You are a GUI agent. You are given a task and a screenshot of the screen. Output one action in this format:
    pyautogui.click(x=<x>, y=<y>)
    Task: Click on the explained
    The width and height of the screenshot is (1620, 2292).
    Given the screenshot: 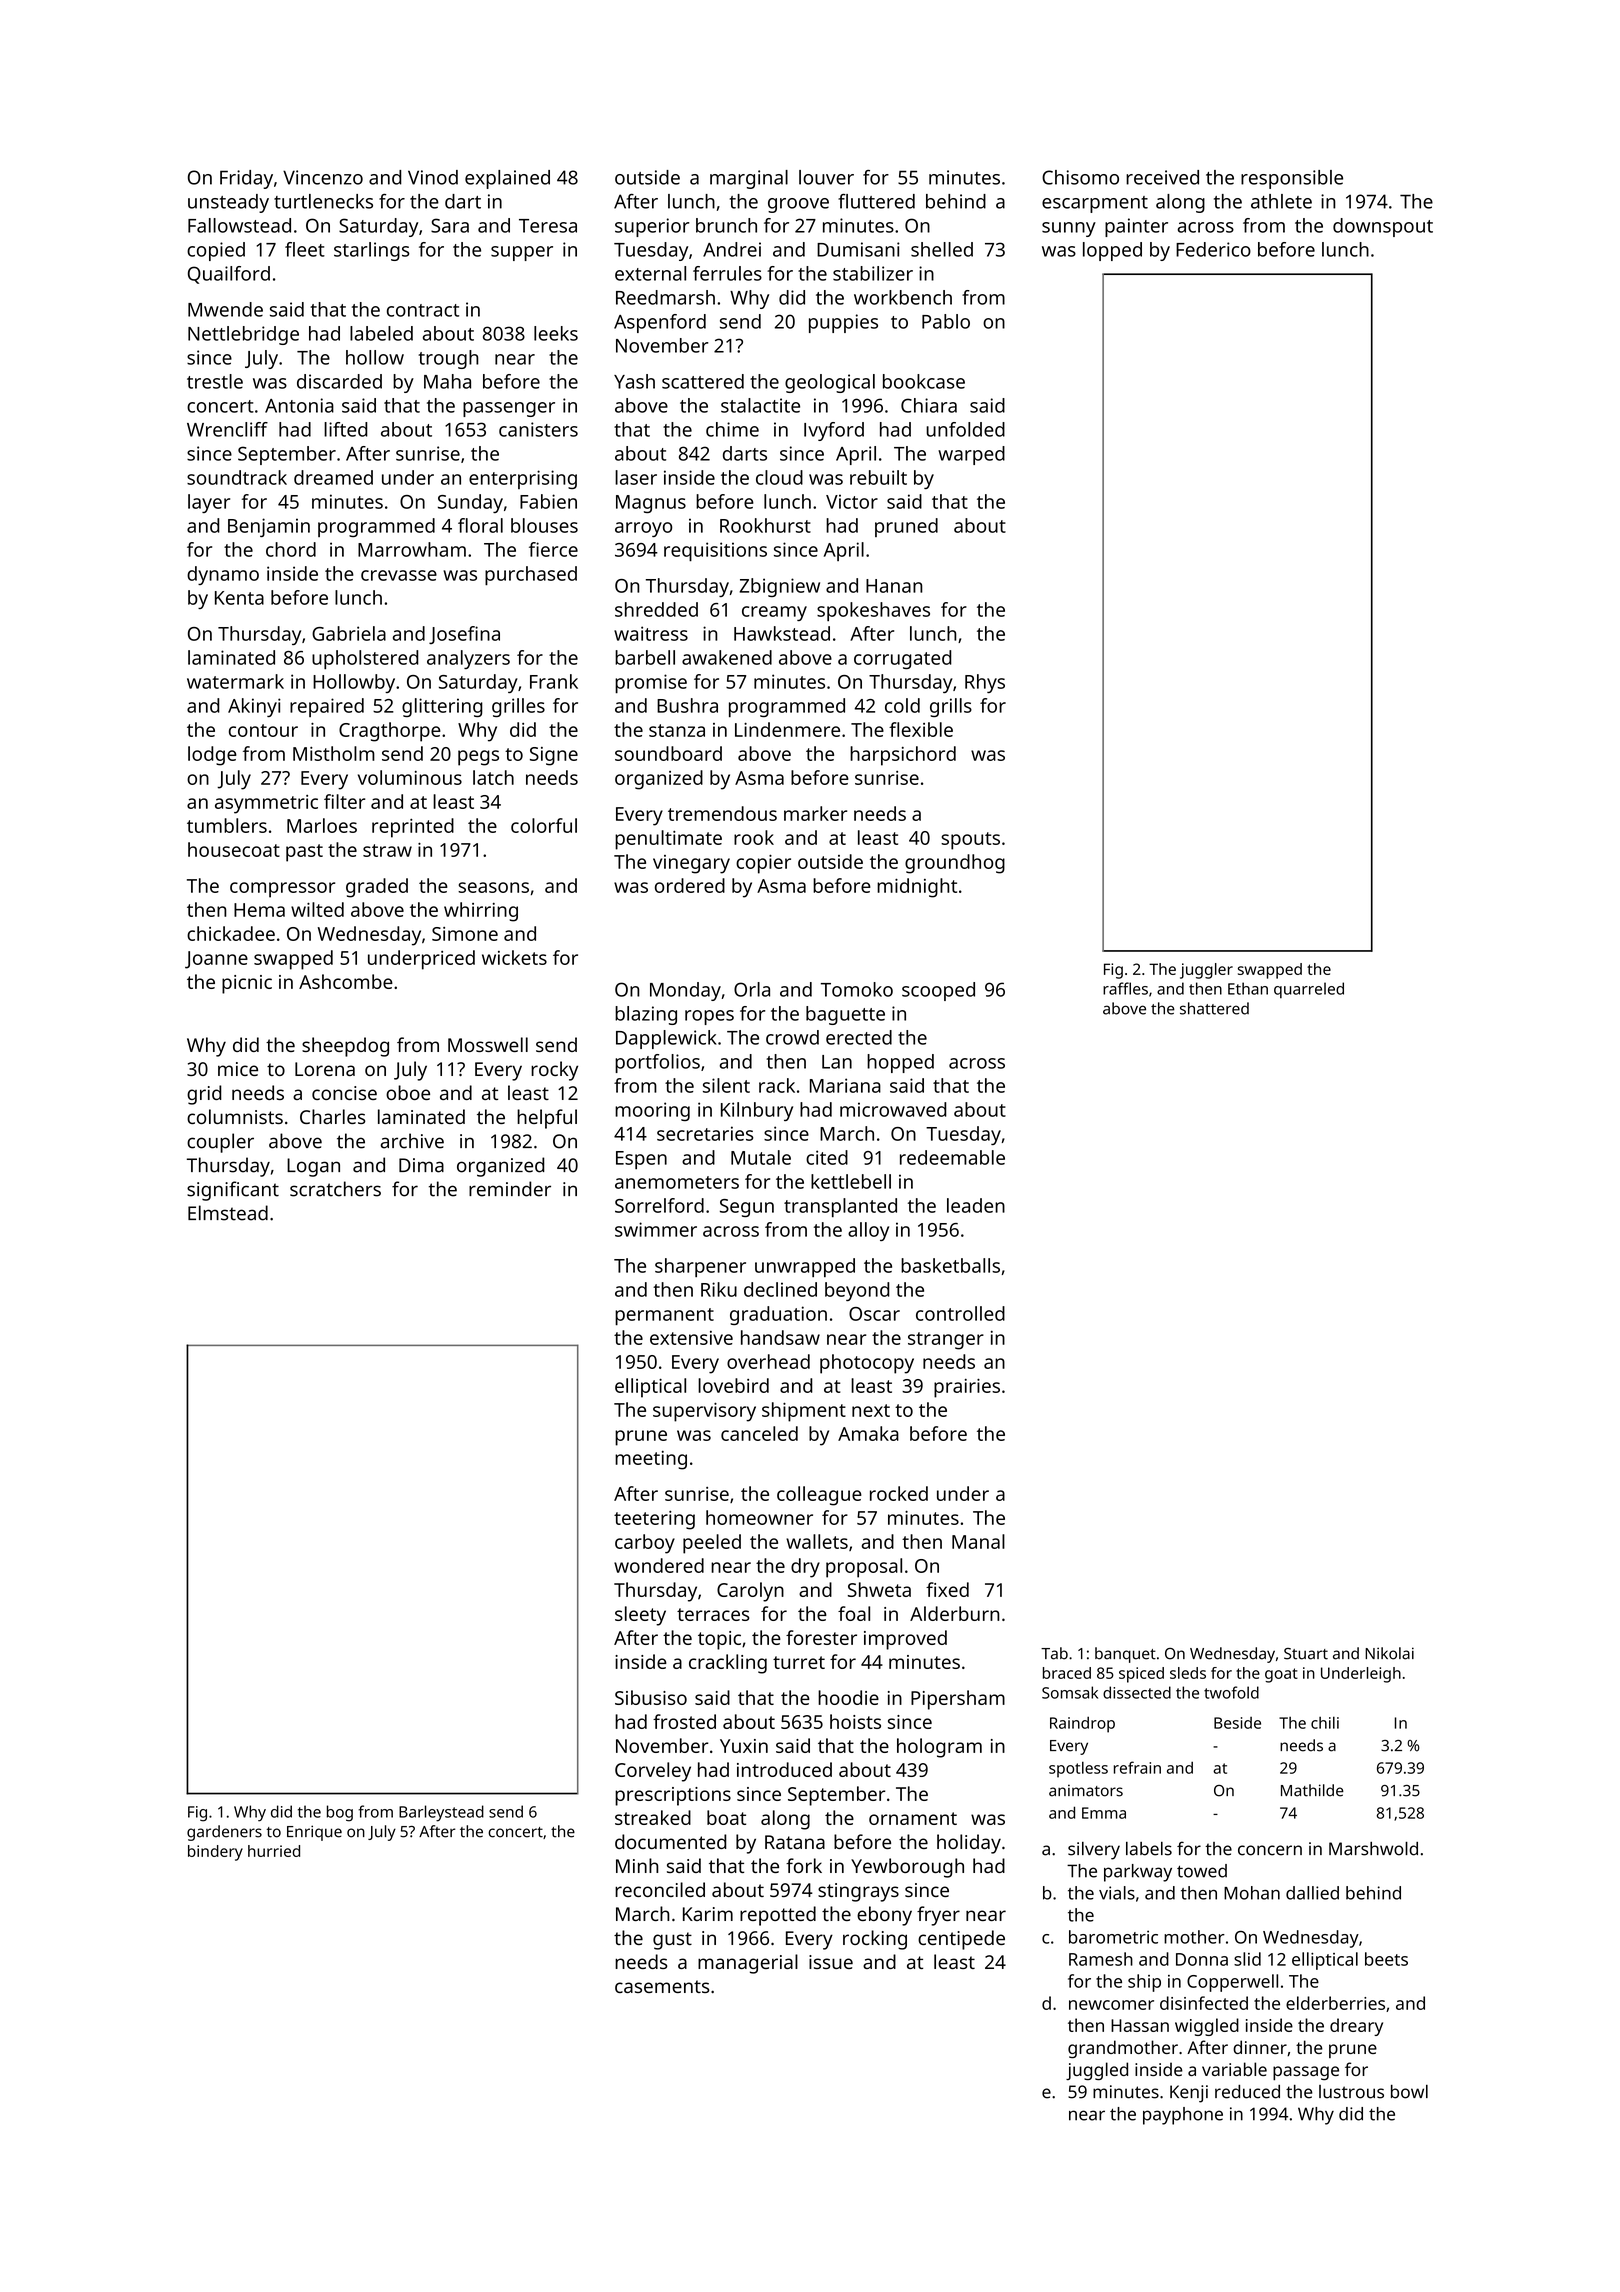 What is the action you would take?
    pyautogui.click(x=507, y=179)
